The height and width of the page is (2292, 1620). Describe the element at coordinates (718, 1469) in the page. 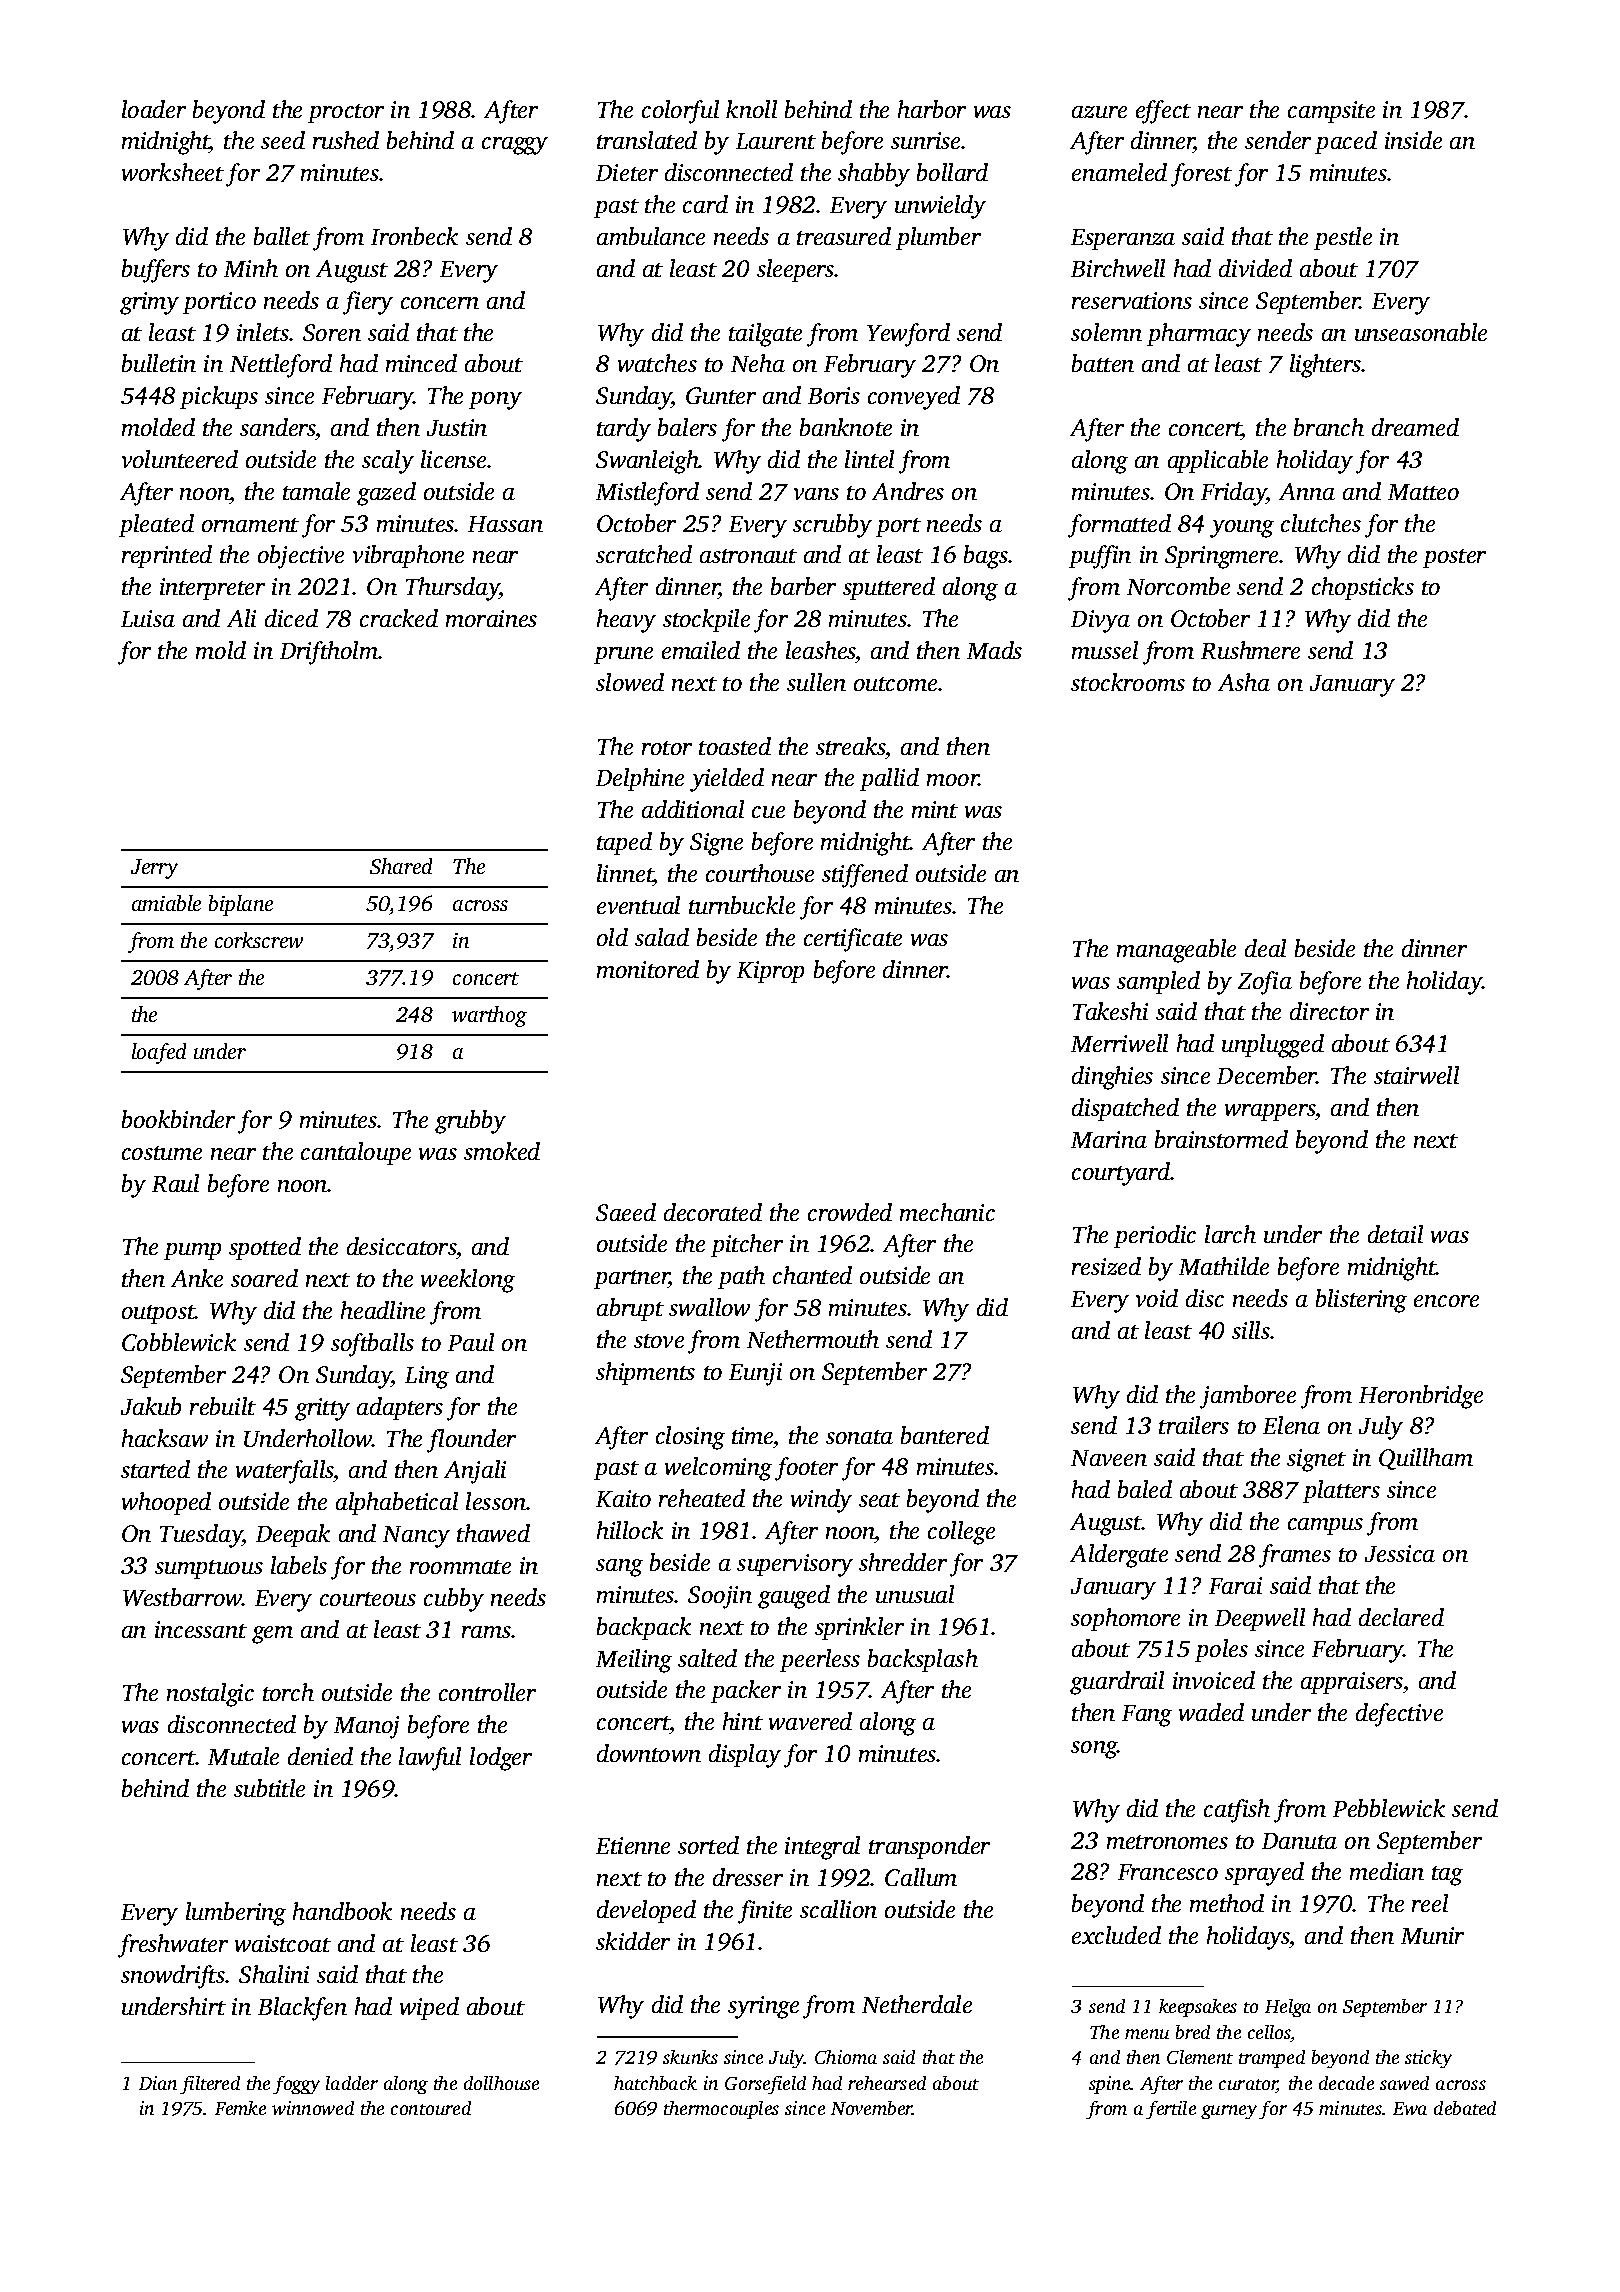

I see `welcoming` at that location.
